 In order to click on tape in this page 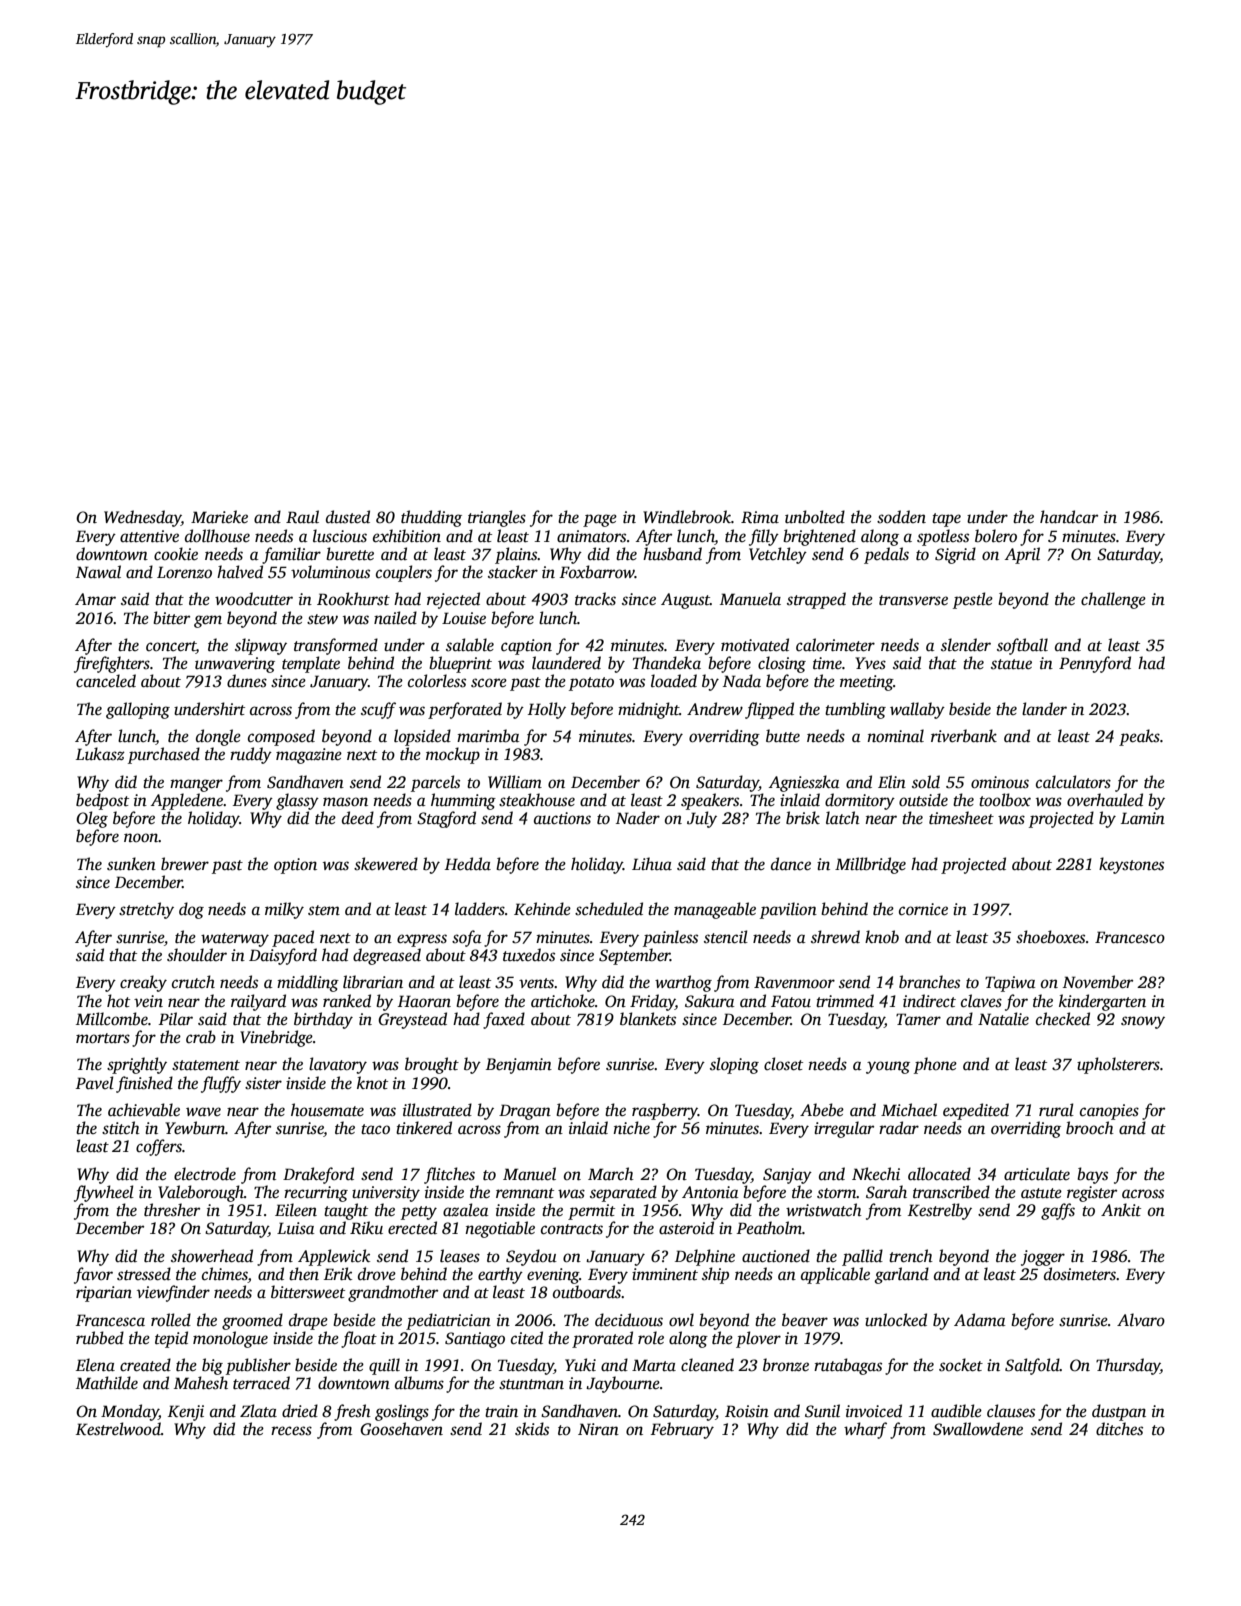, I will do `click(946, 520)`.
